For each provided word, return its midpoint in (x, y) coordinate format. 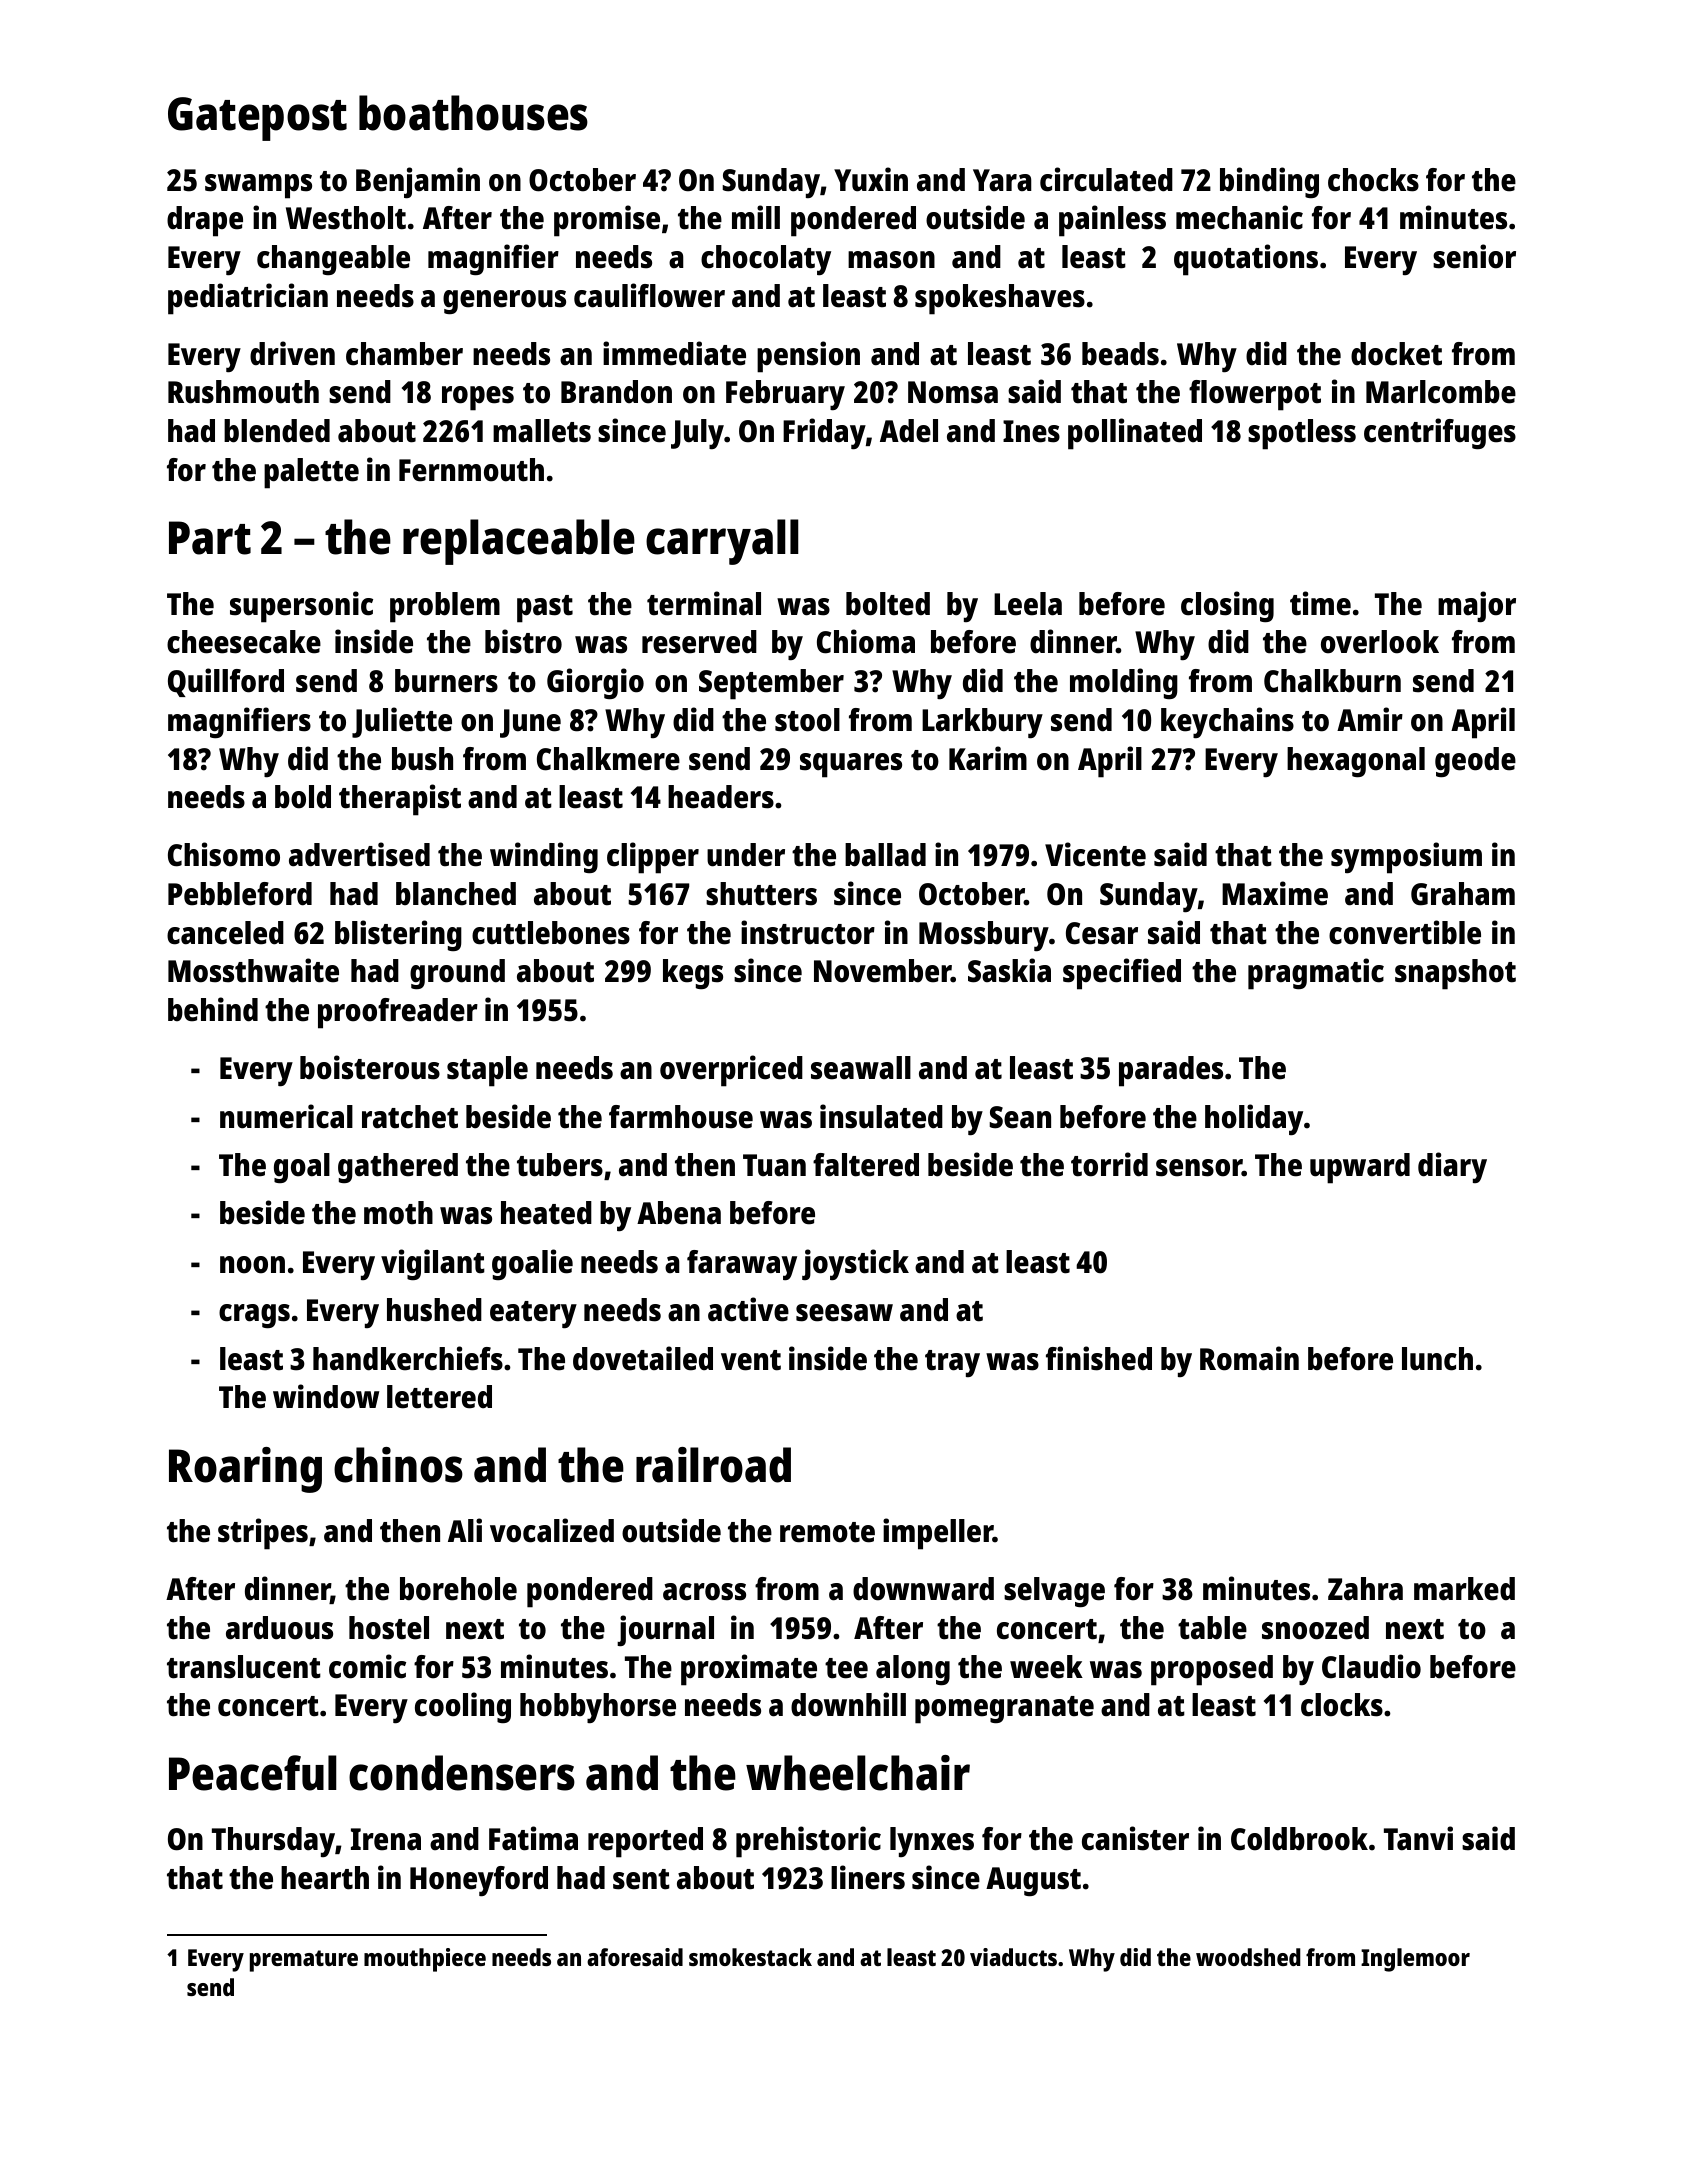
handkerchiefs (408, 1358)
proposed (1212, 1670)
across (704, 1592)
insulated (881, 1116)
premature (304, 1961)
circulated (1106, 179)
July (697, 434)
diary (1452, 1167)
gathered (398, 1168)
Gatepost (257, 119)
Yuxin (871, 179)
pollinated (1135, 434)
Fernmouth (471, 470)
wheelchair (858, 1773)
